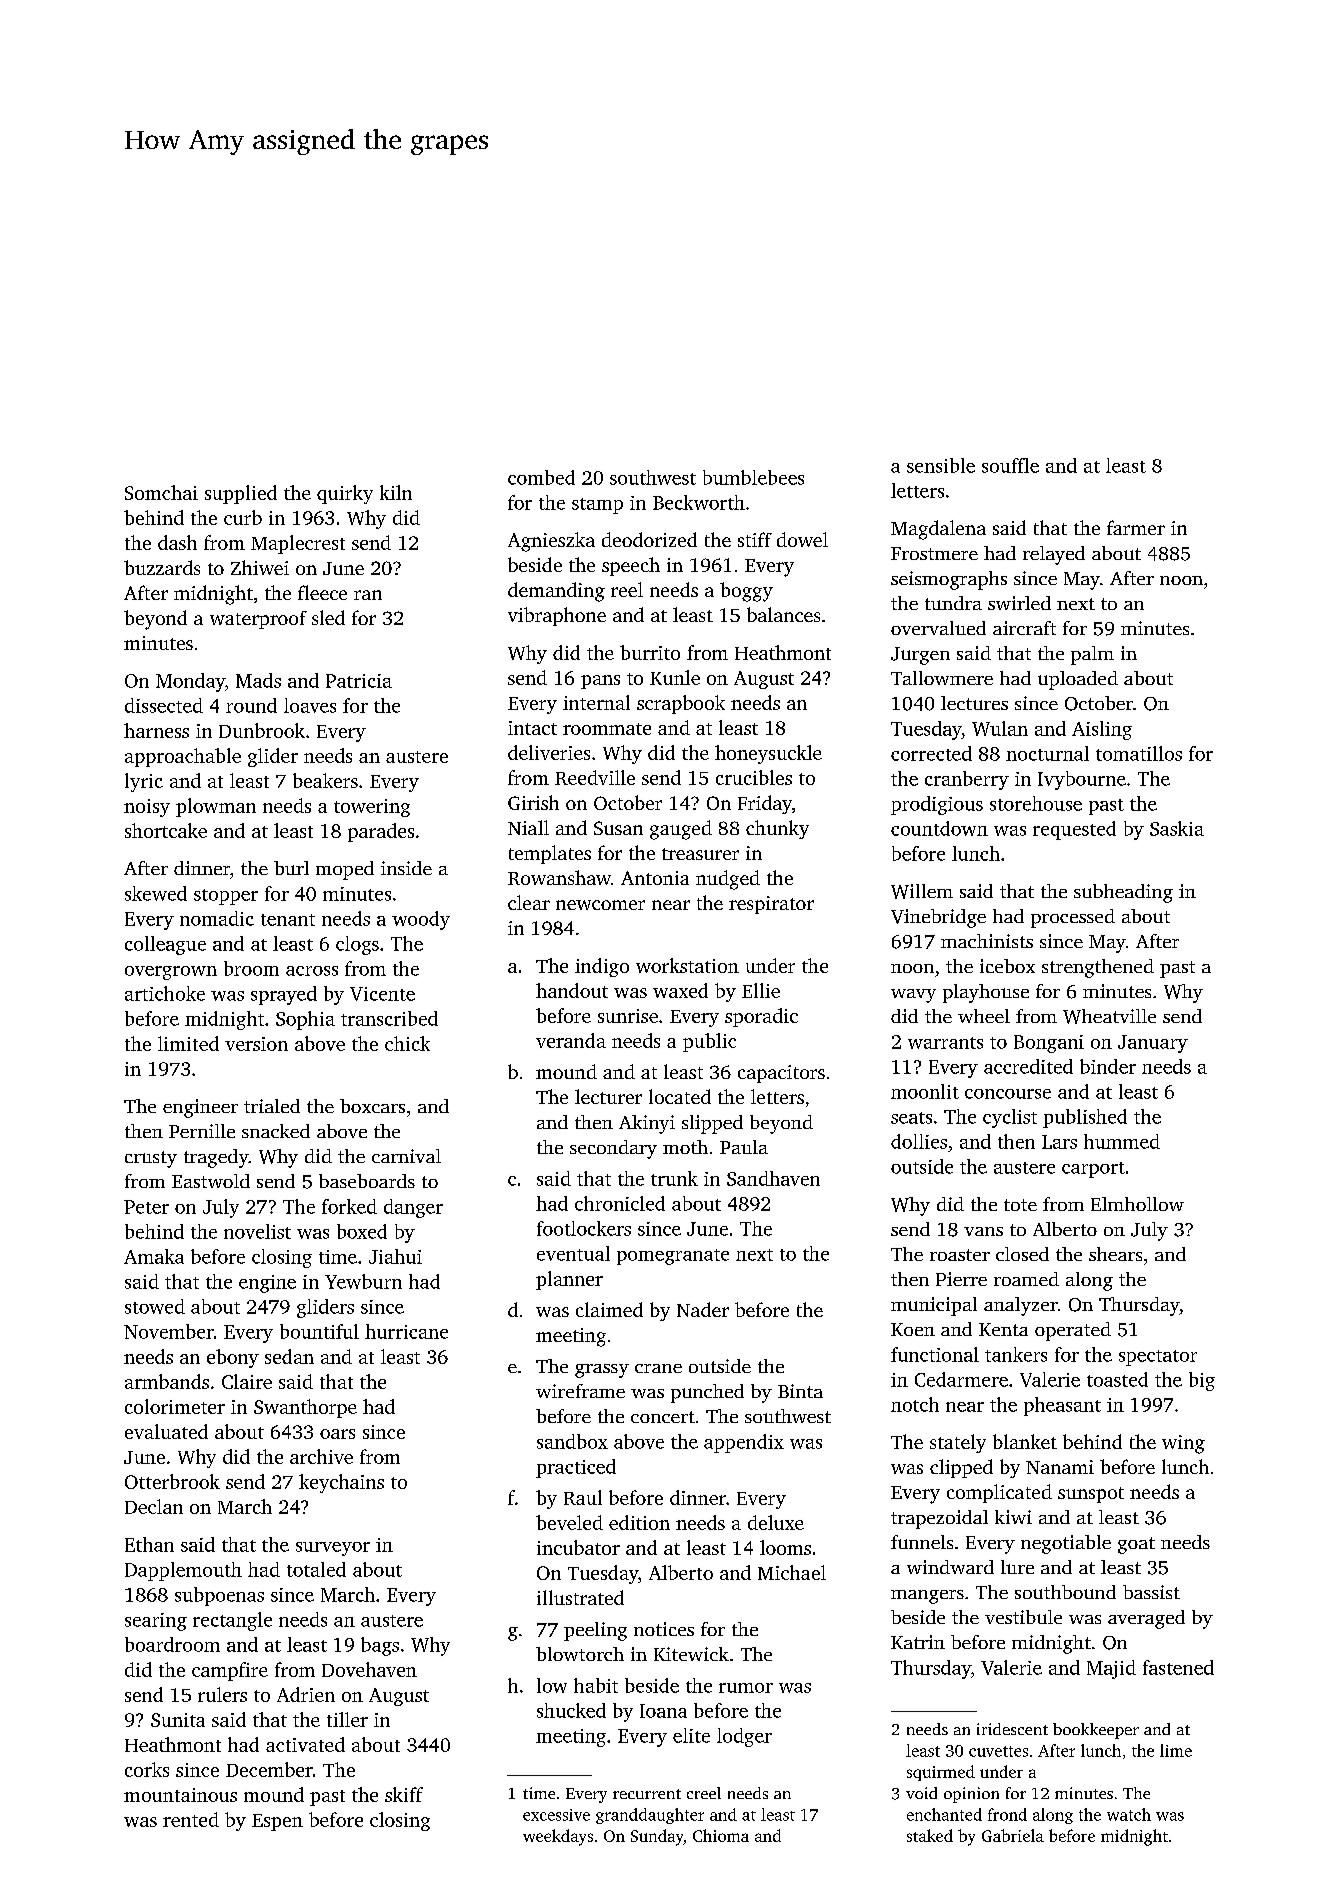  What do you see at coordinates (217, 918) in the screenshot?
I see `nomadic` at bounding box center [217, 918].
